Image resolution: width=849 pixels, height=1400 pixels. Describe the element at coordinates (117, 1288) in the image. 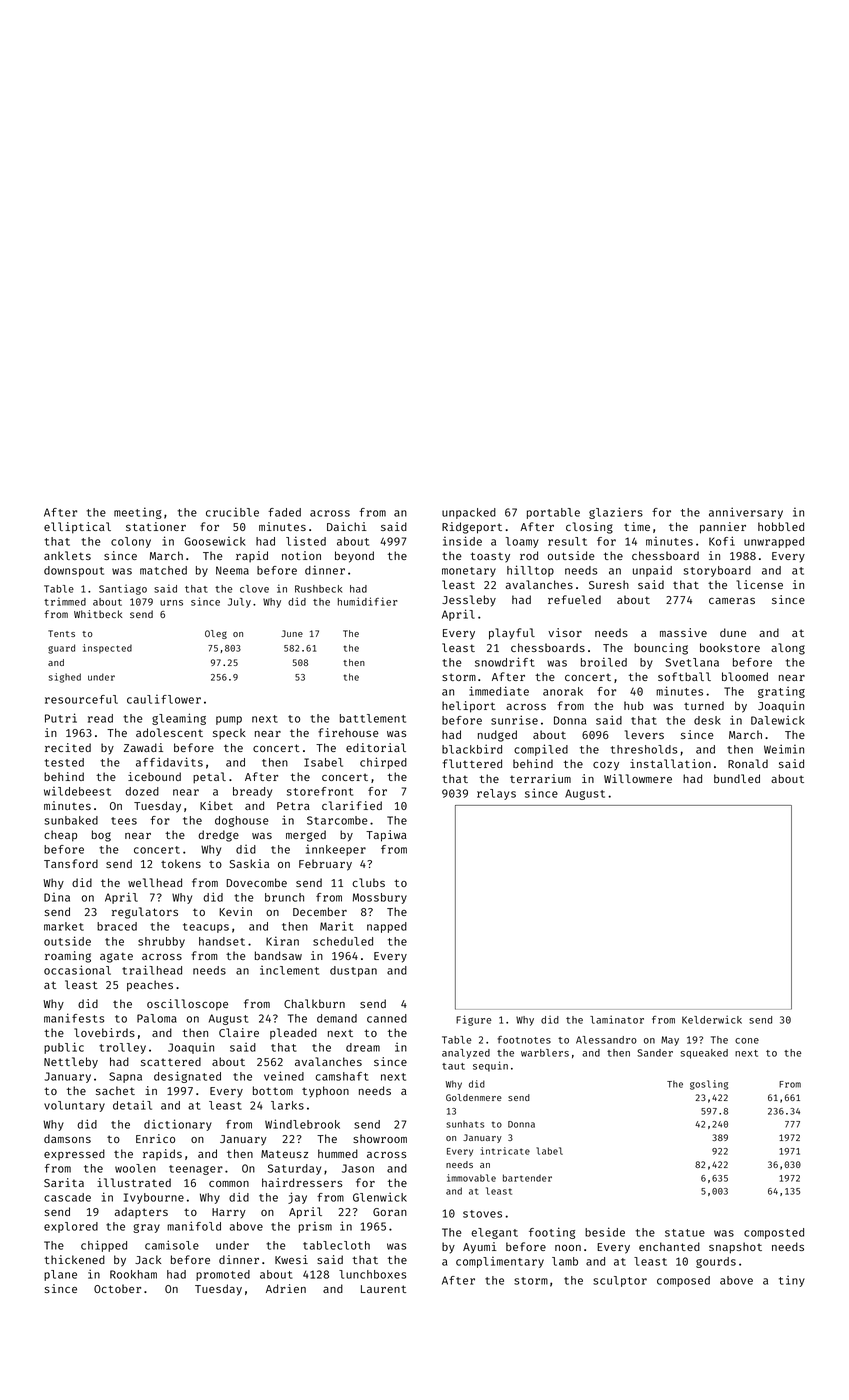

I see `October` at that location.
